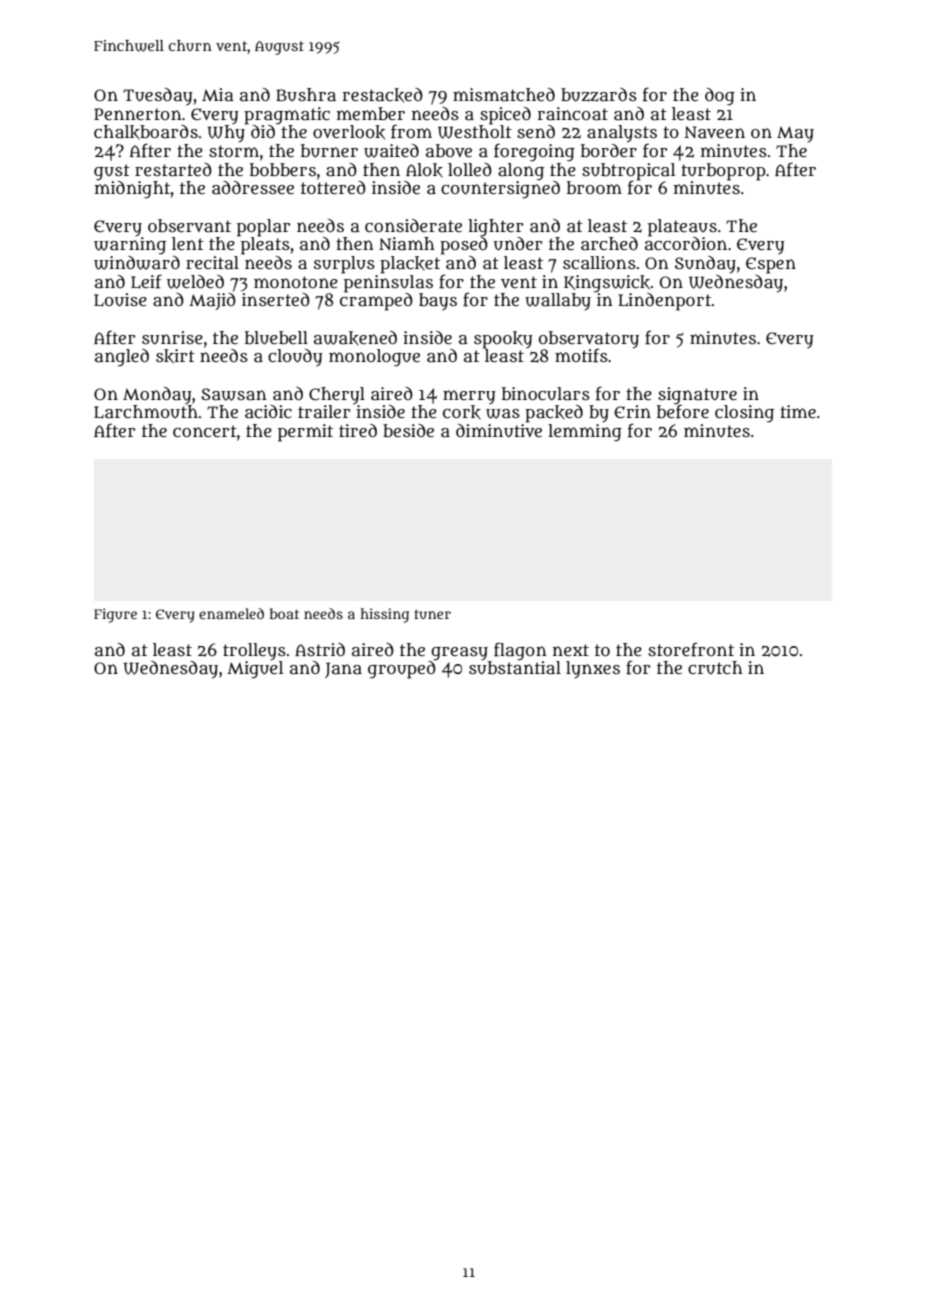 The height and width of the screenshot is (1314, 925). Describe the element at coordinates (691, 649) in the screenshot. I see `storefront` at that location.
